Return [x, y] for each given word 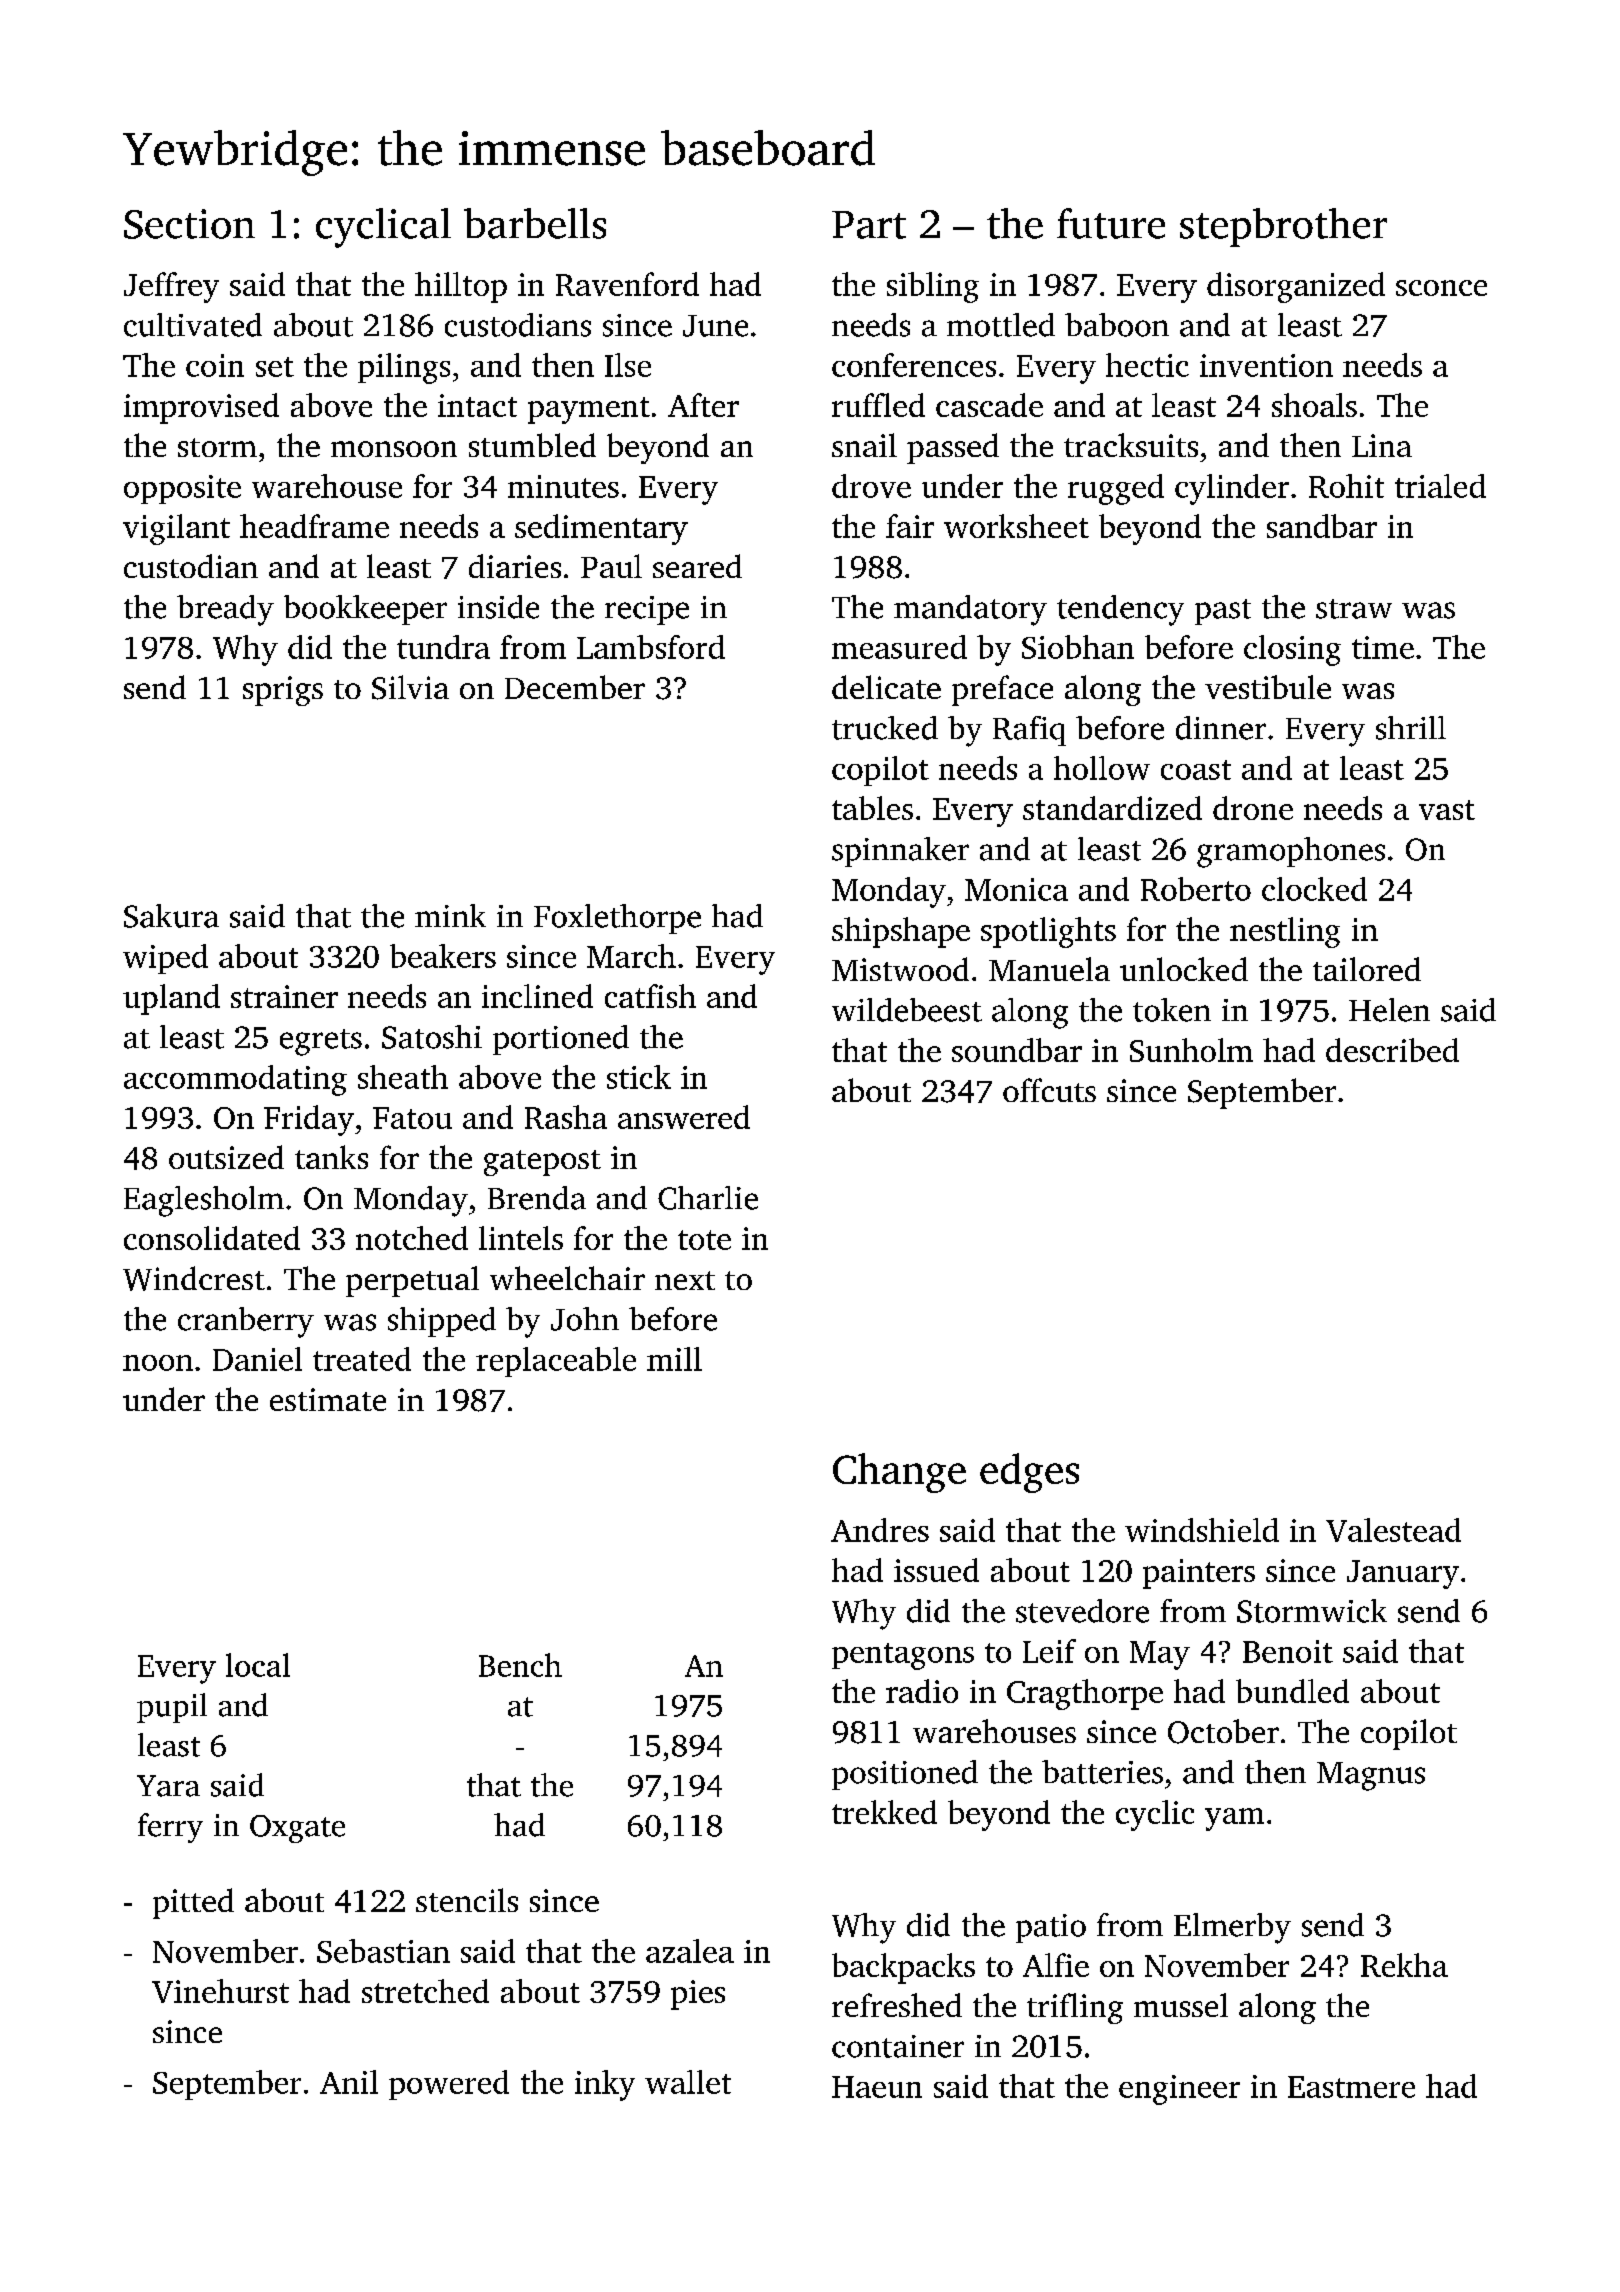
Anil [349, 2082]
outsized [226, 1157]
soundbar [1017, 1050]
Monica [1016, 889]
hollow [1102, 768]
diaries [515, 566]
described [1392, 1050]
